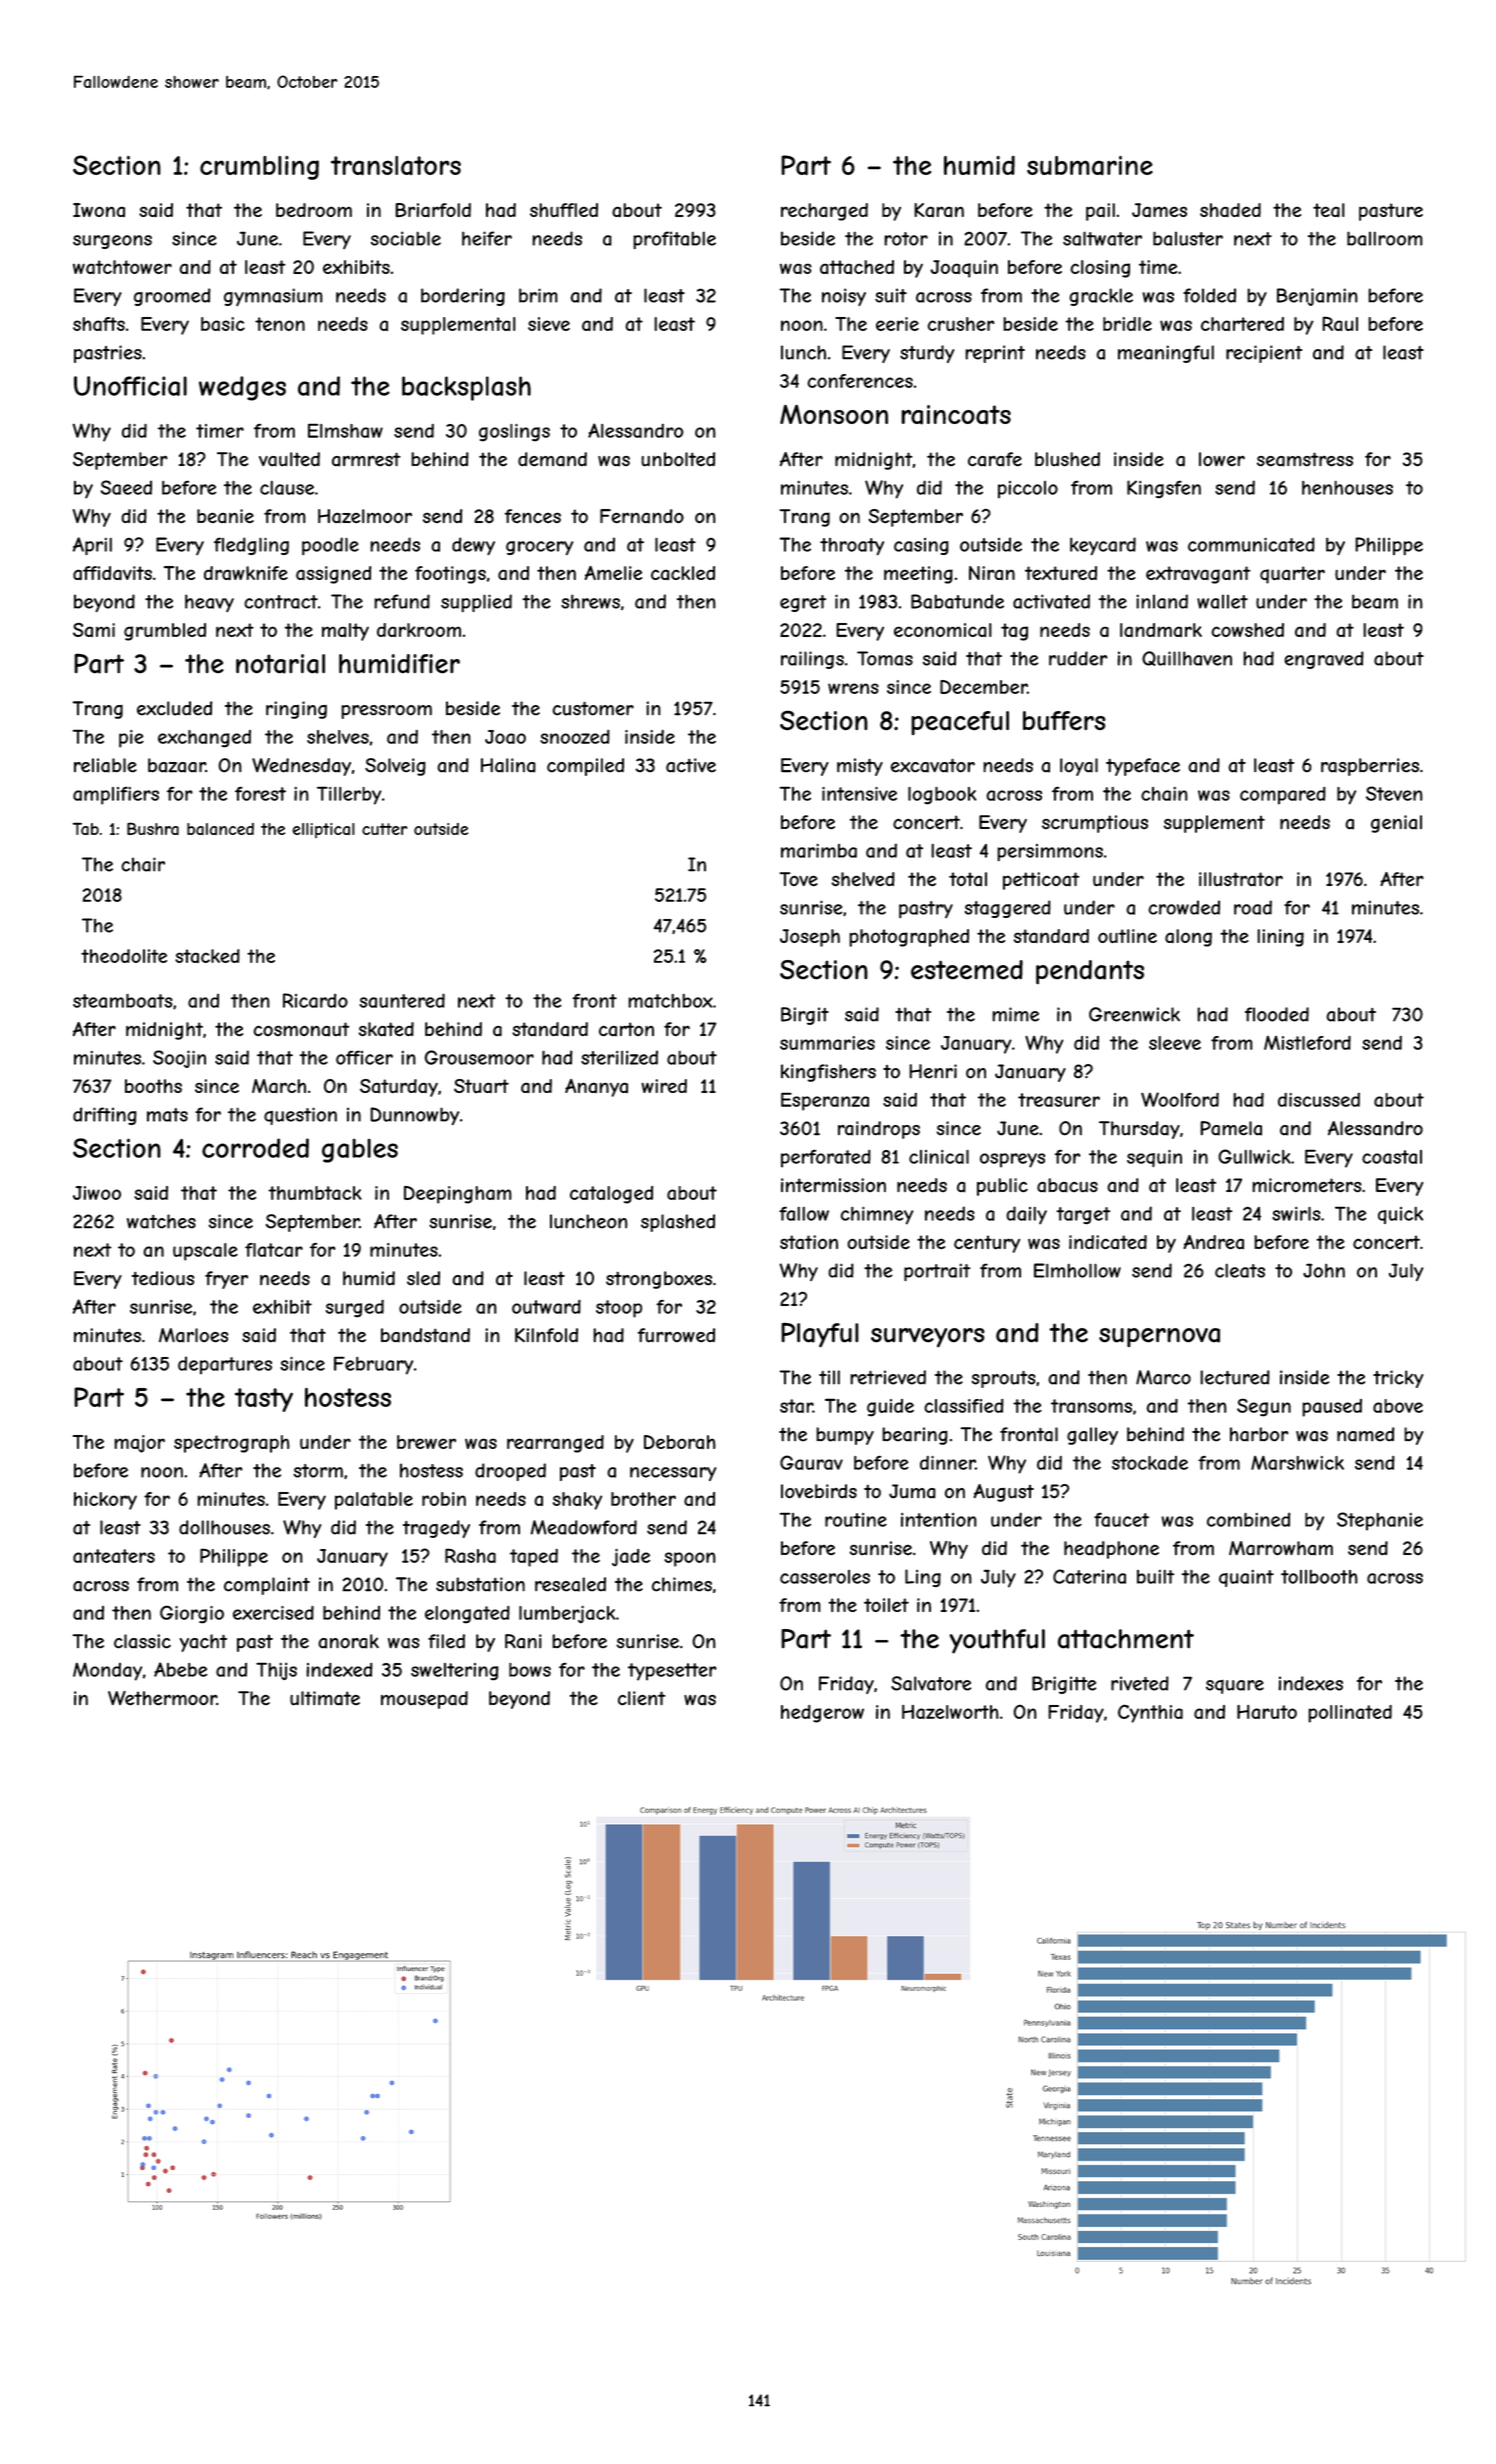 This page has width=1496, height=2464. Describe the element at coordinates (348, 1641) in the page. I see `anorak` at that location.
